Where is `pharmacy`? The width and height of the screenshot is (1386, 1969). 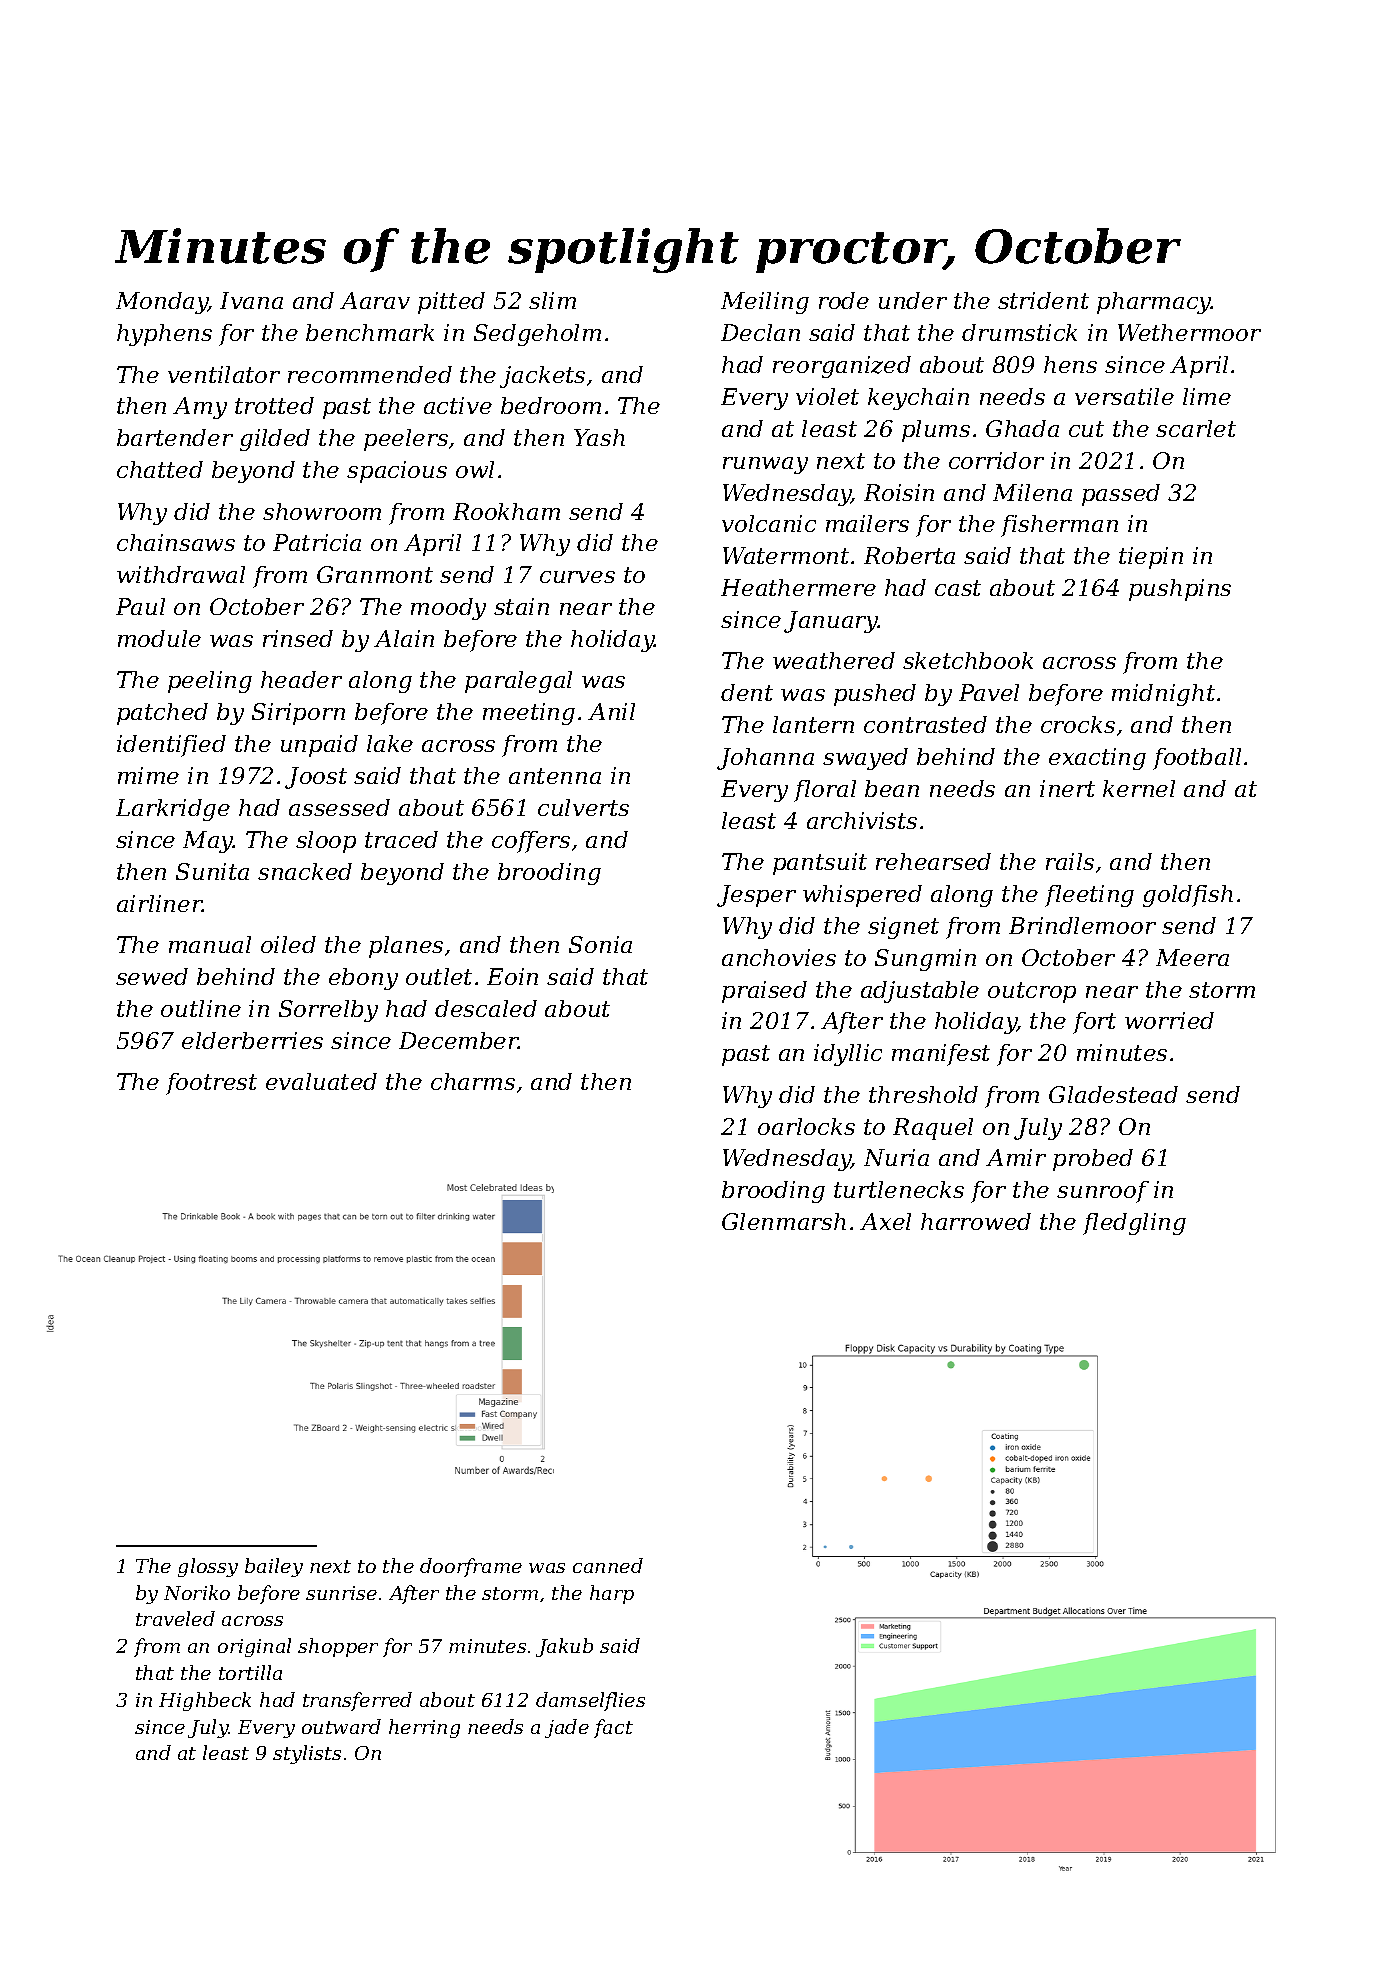
pharmacy is located at coordinates (1154, 303).
